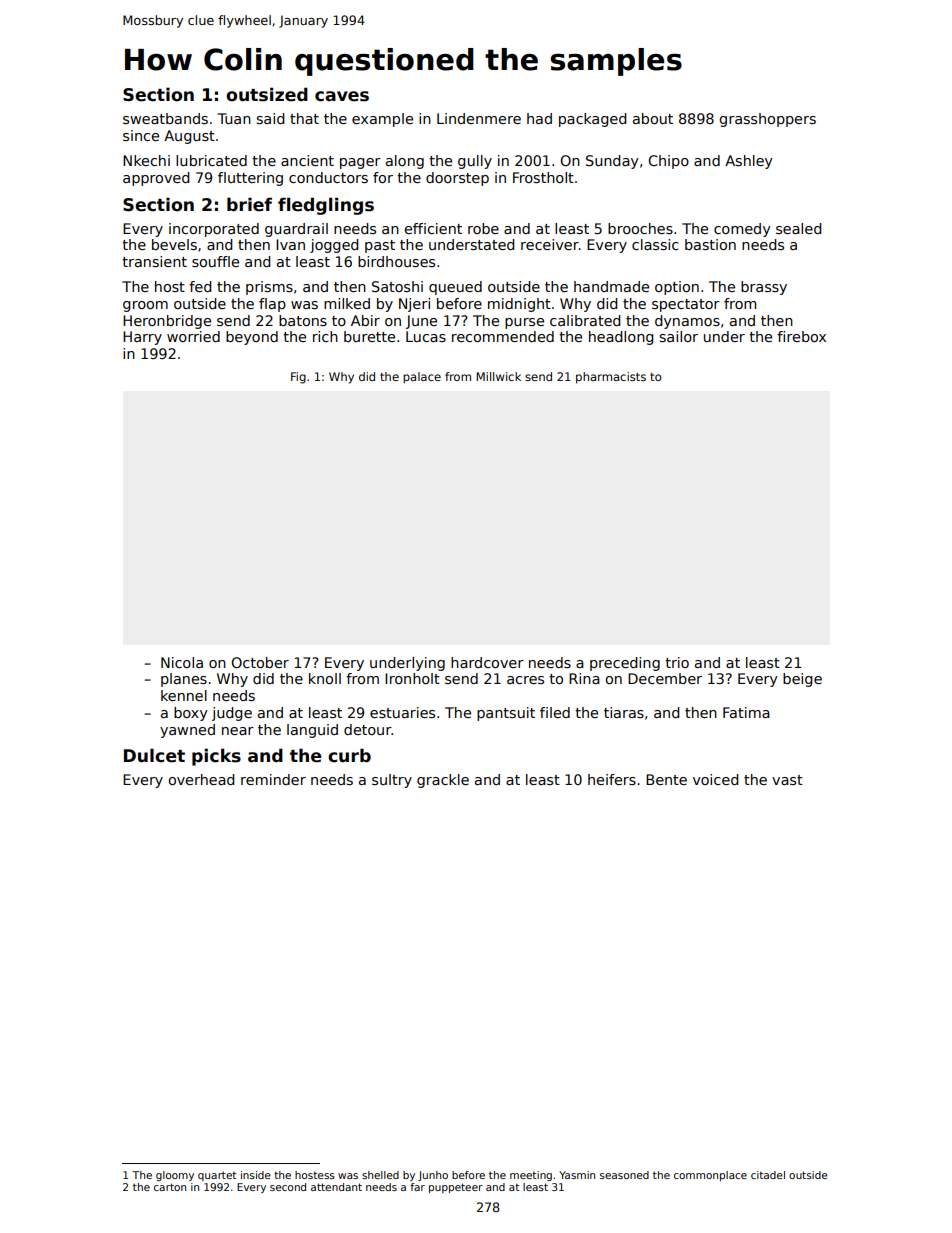  I want to click on heifers, so click(612, 779).
